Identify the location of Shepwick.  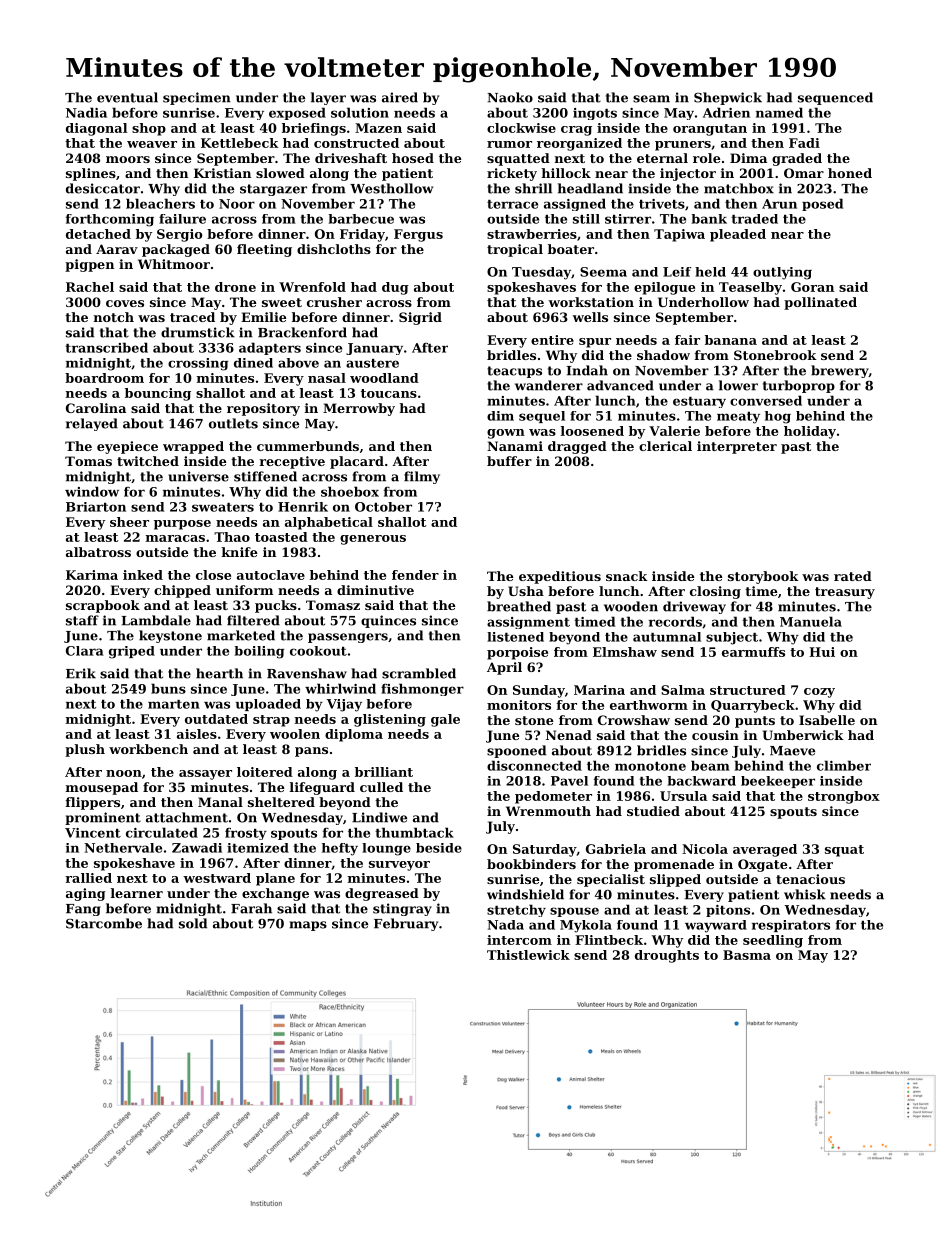
(728, 98).
